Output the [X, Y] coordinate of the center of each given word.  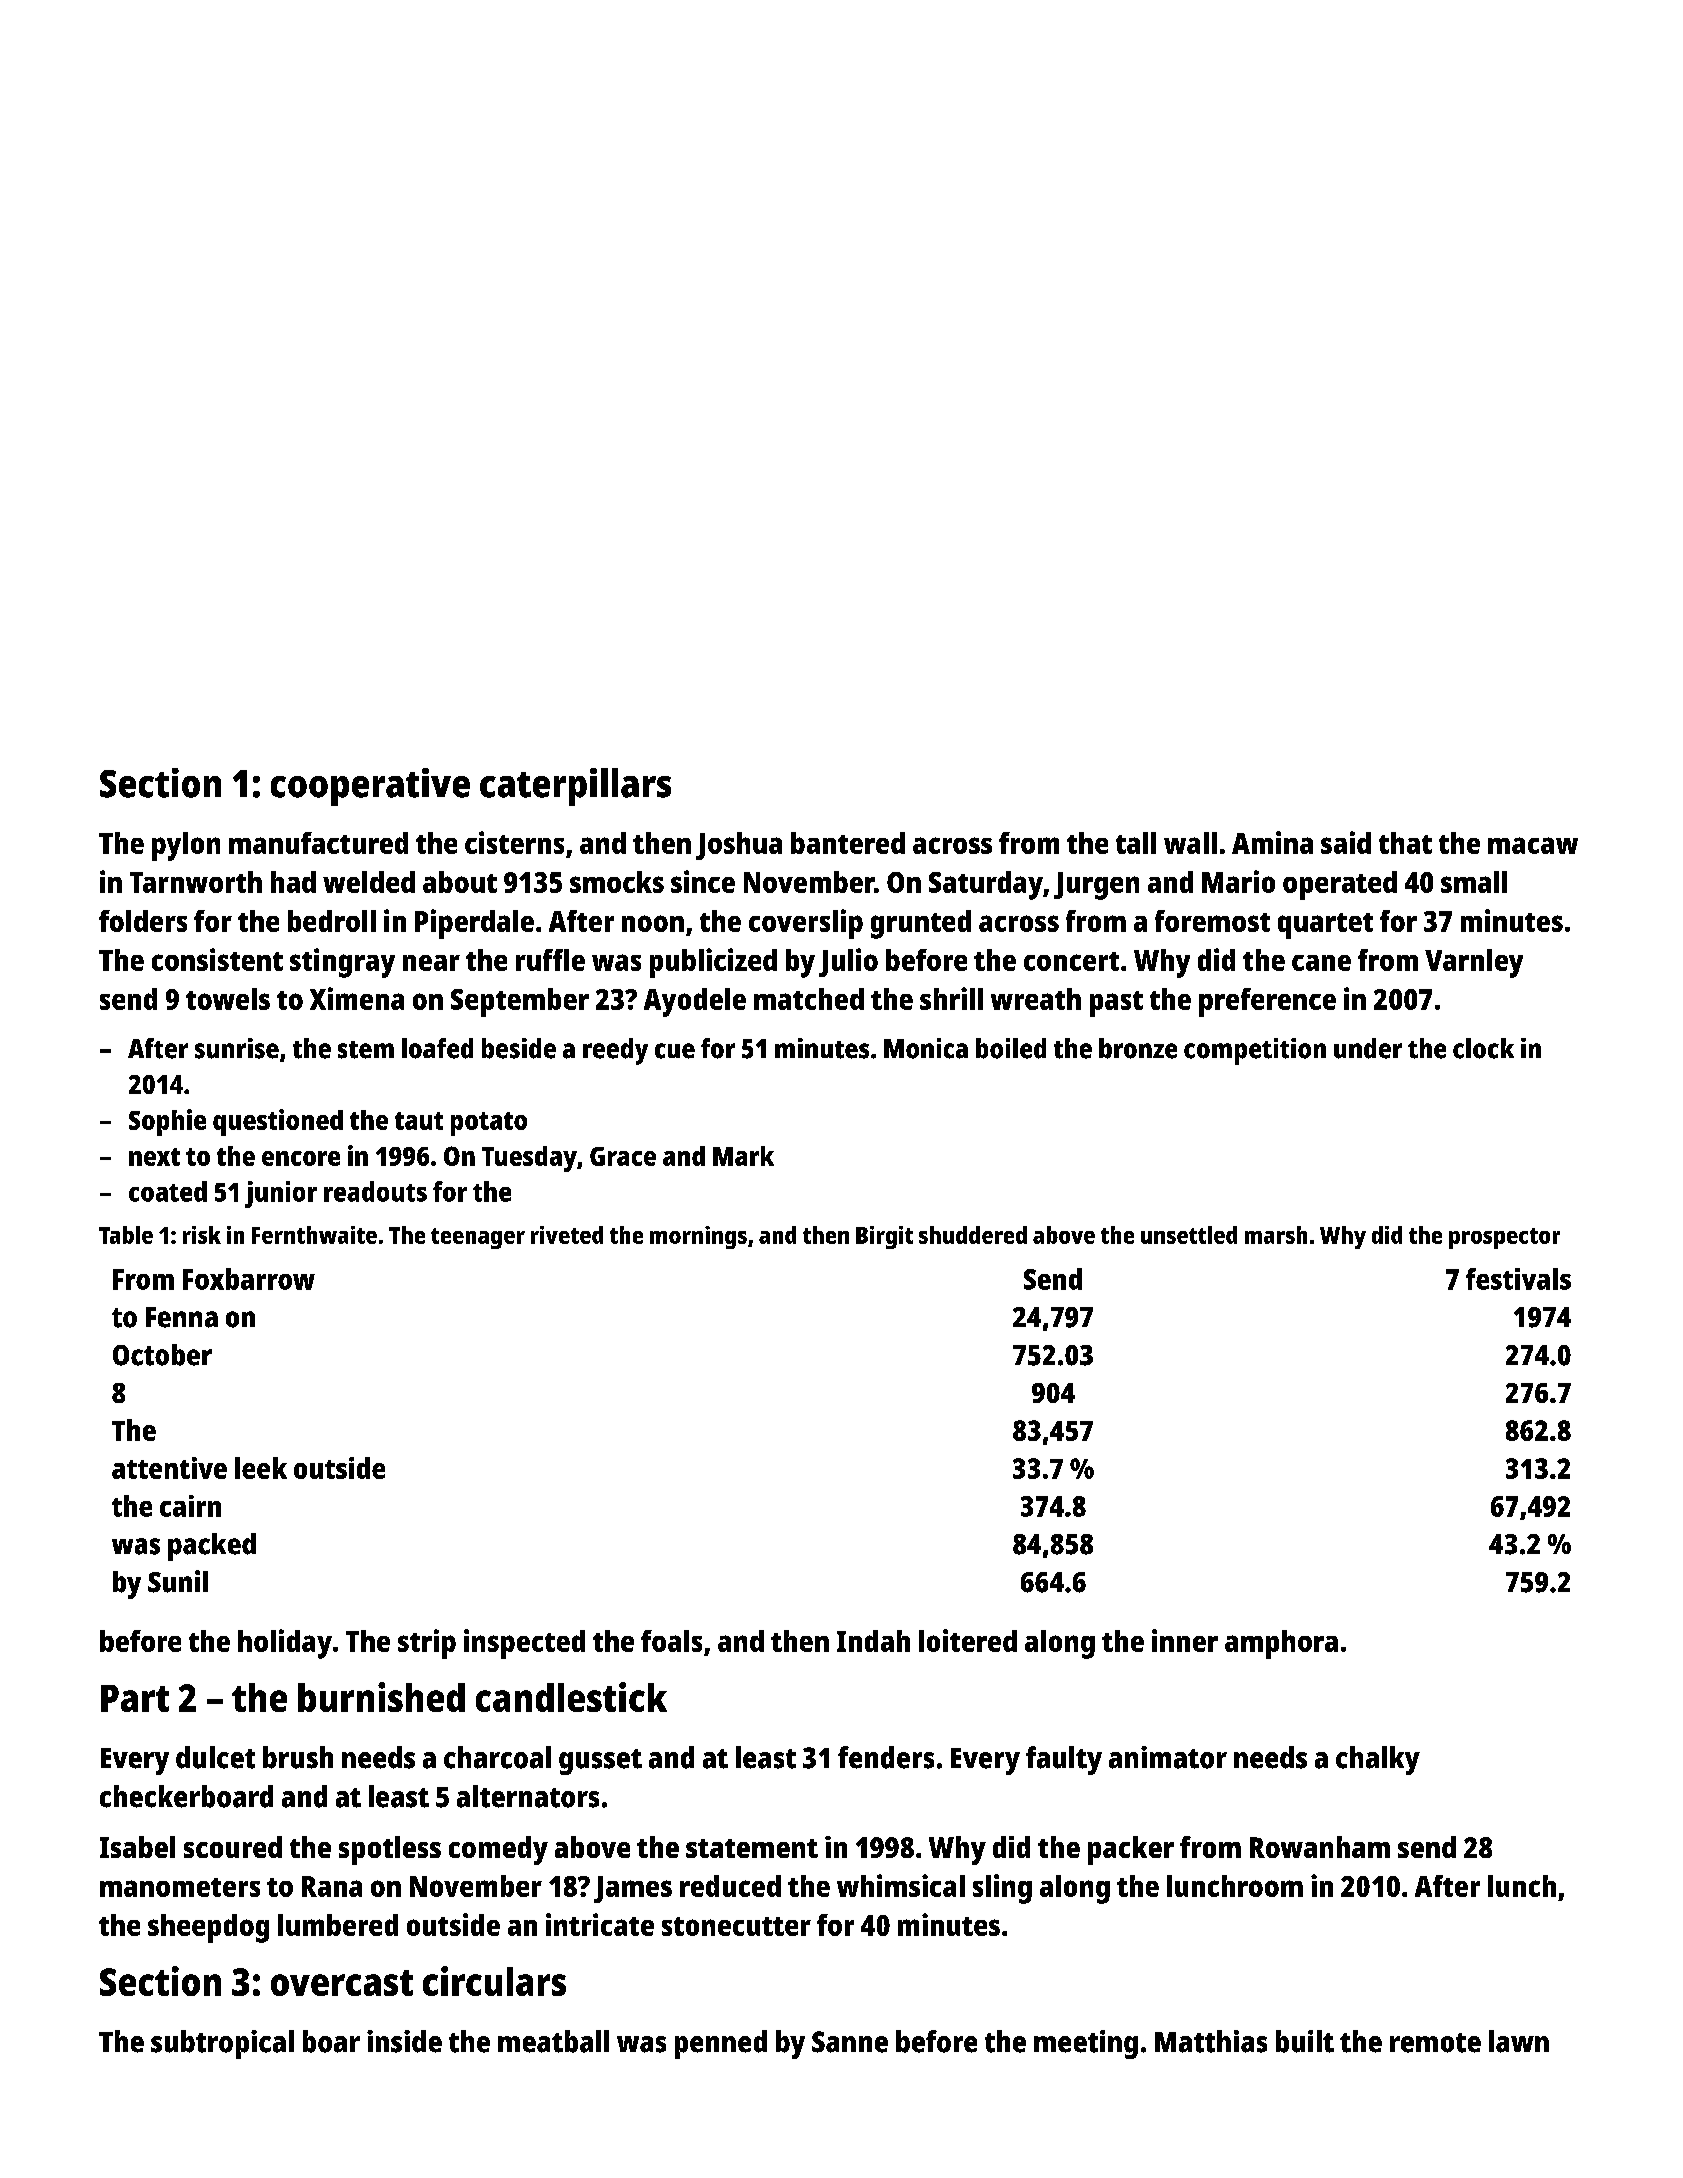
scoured [233, 1847]
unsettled [1189, 1235]
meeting [1086, 2044]
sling [1002, 1889]
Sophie [167, 1122]
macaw [1533, 845]
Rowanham [1320, 1847]
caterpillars [575, 787]
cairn [190, 1506]
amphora [1281, 1644]
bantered [848, 843]
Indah [873, 1641]
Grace [623, 1156]
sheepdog [208, 1928]
